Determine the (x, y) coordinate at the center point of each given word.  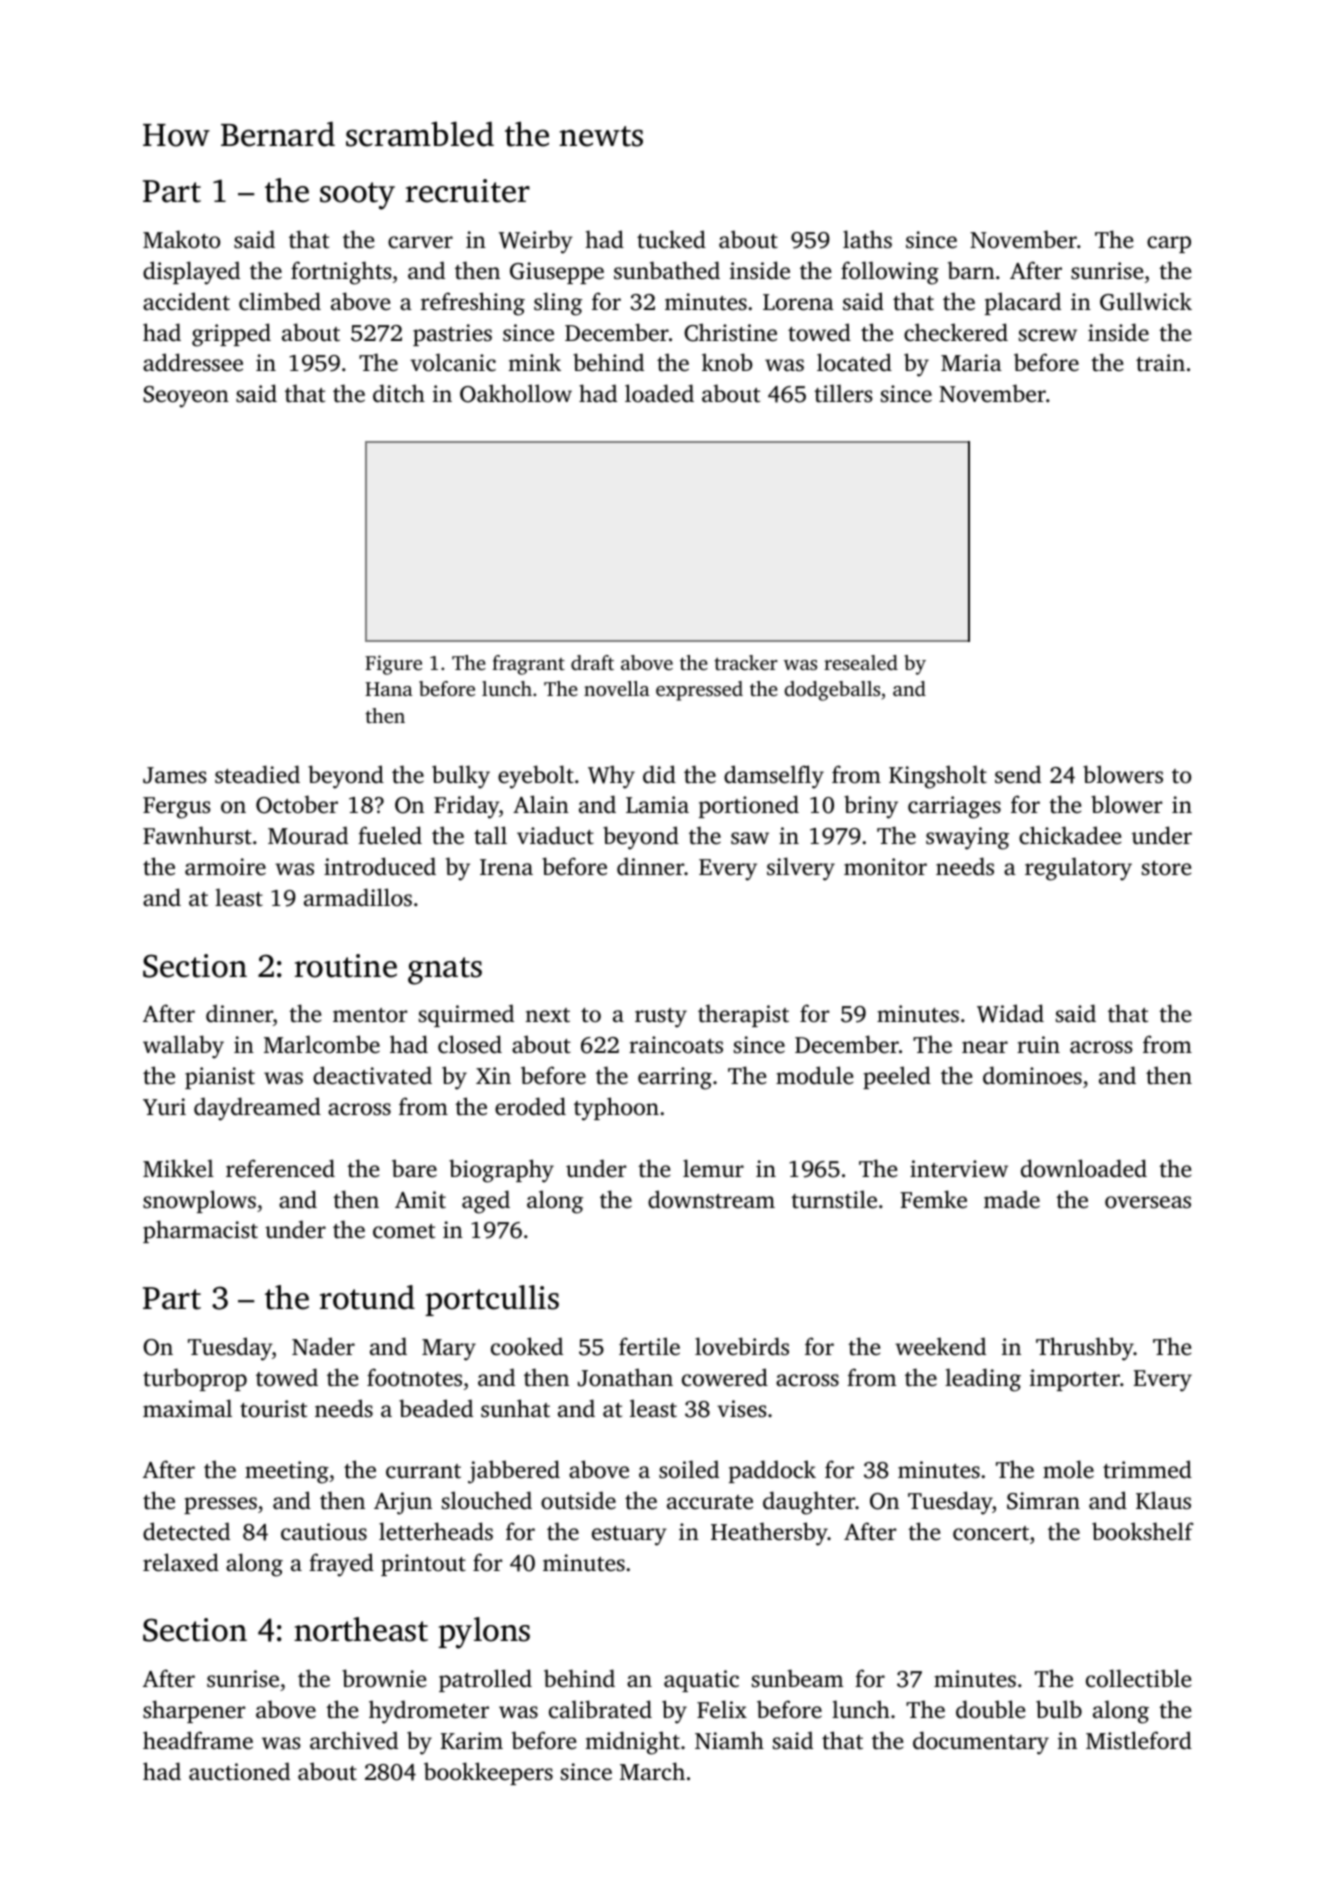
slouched (487, 1500)
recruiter (468, 191)
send (1018, 774)
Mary (449, 1350)
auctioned (239, 1771)
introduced (380, 866)
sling (558, 304)
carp (1169, 244)
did (659, 774)
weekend (940, 1346)
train (1160, 363)
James (175, 775)
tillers (843, 393)
